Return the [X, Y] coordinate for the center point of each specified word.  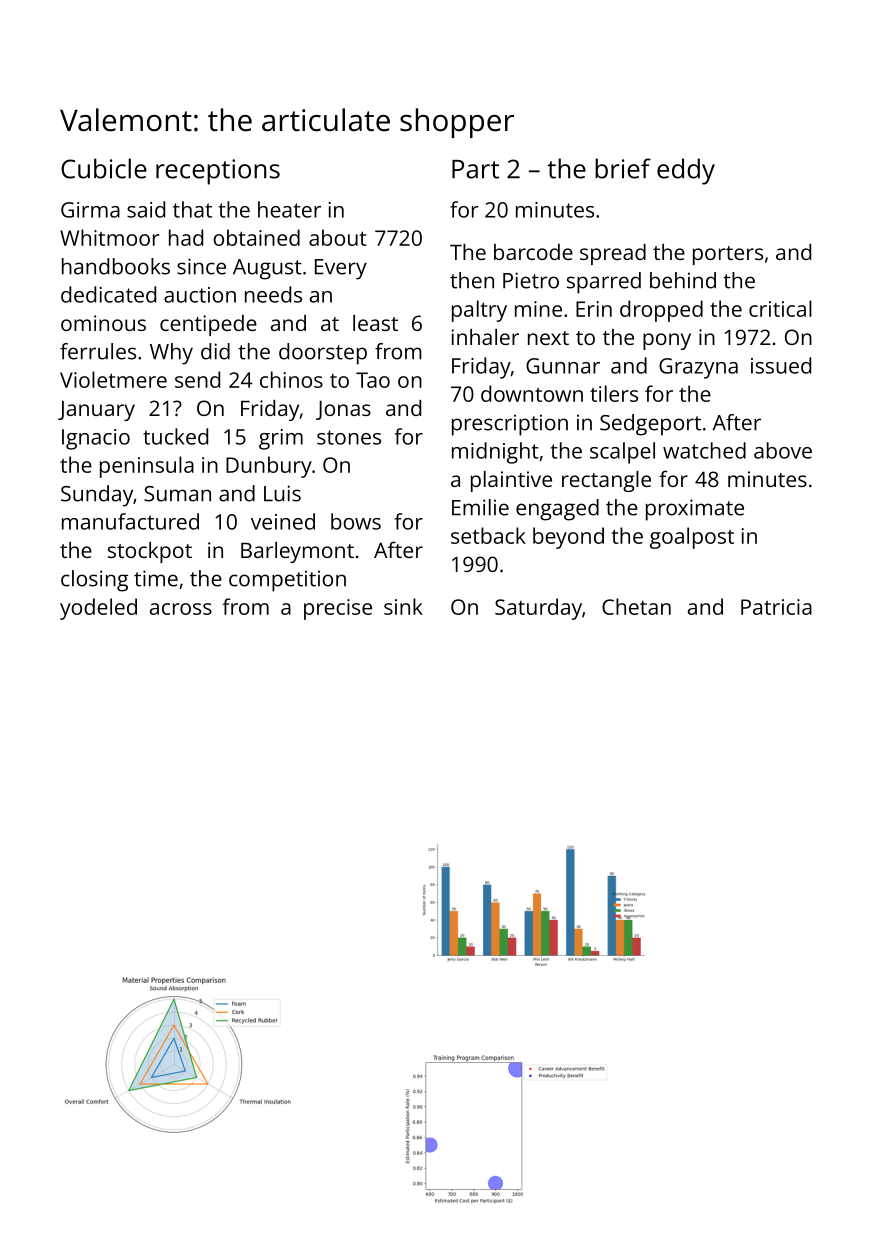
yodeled [98, 609]
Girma [90, 210]
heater [289, 209]
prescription [510, 425]
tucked [175, 436]
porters [728, 255]
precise [338, 609]
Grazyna [698, 368]
